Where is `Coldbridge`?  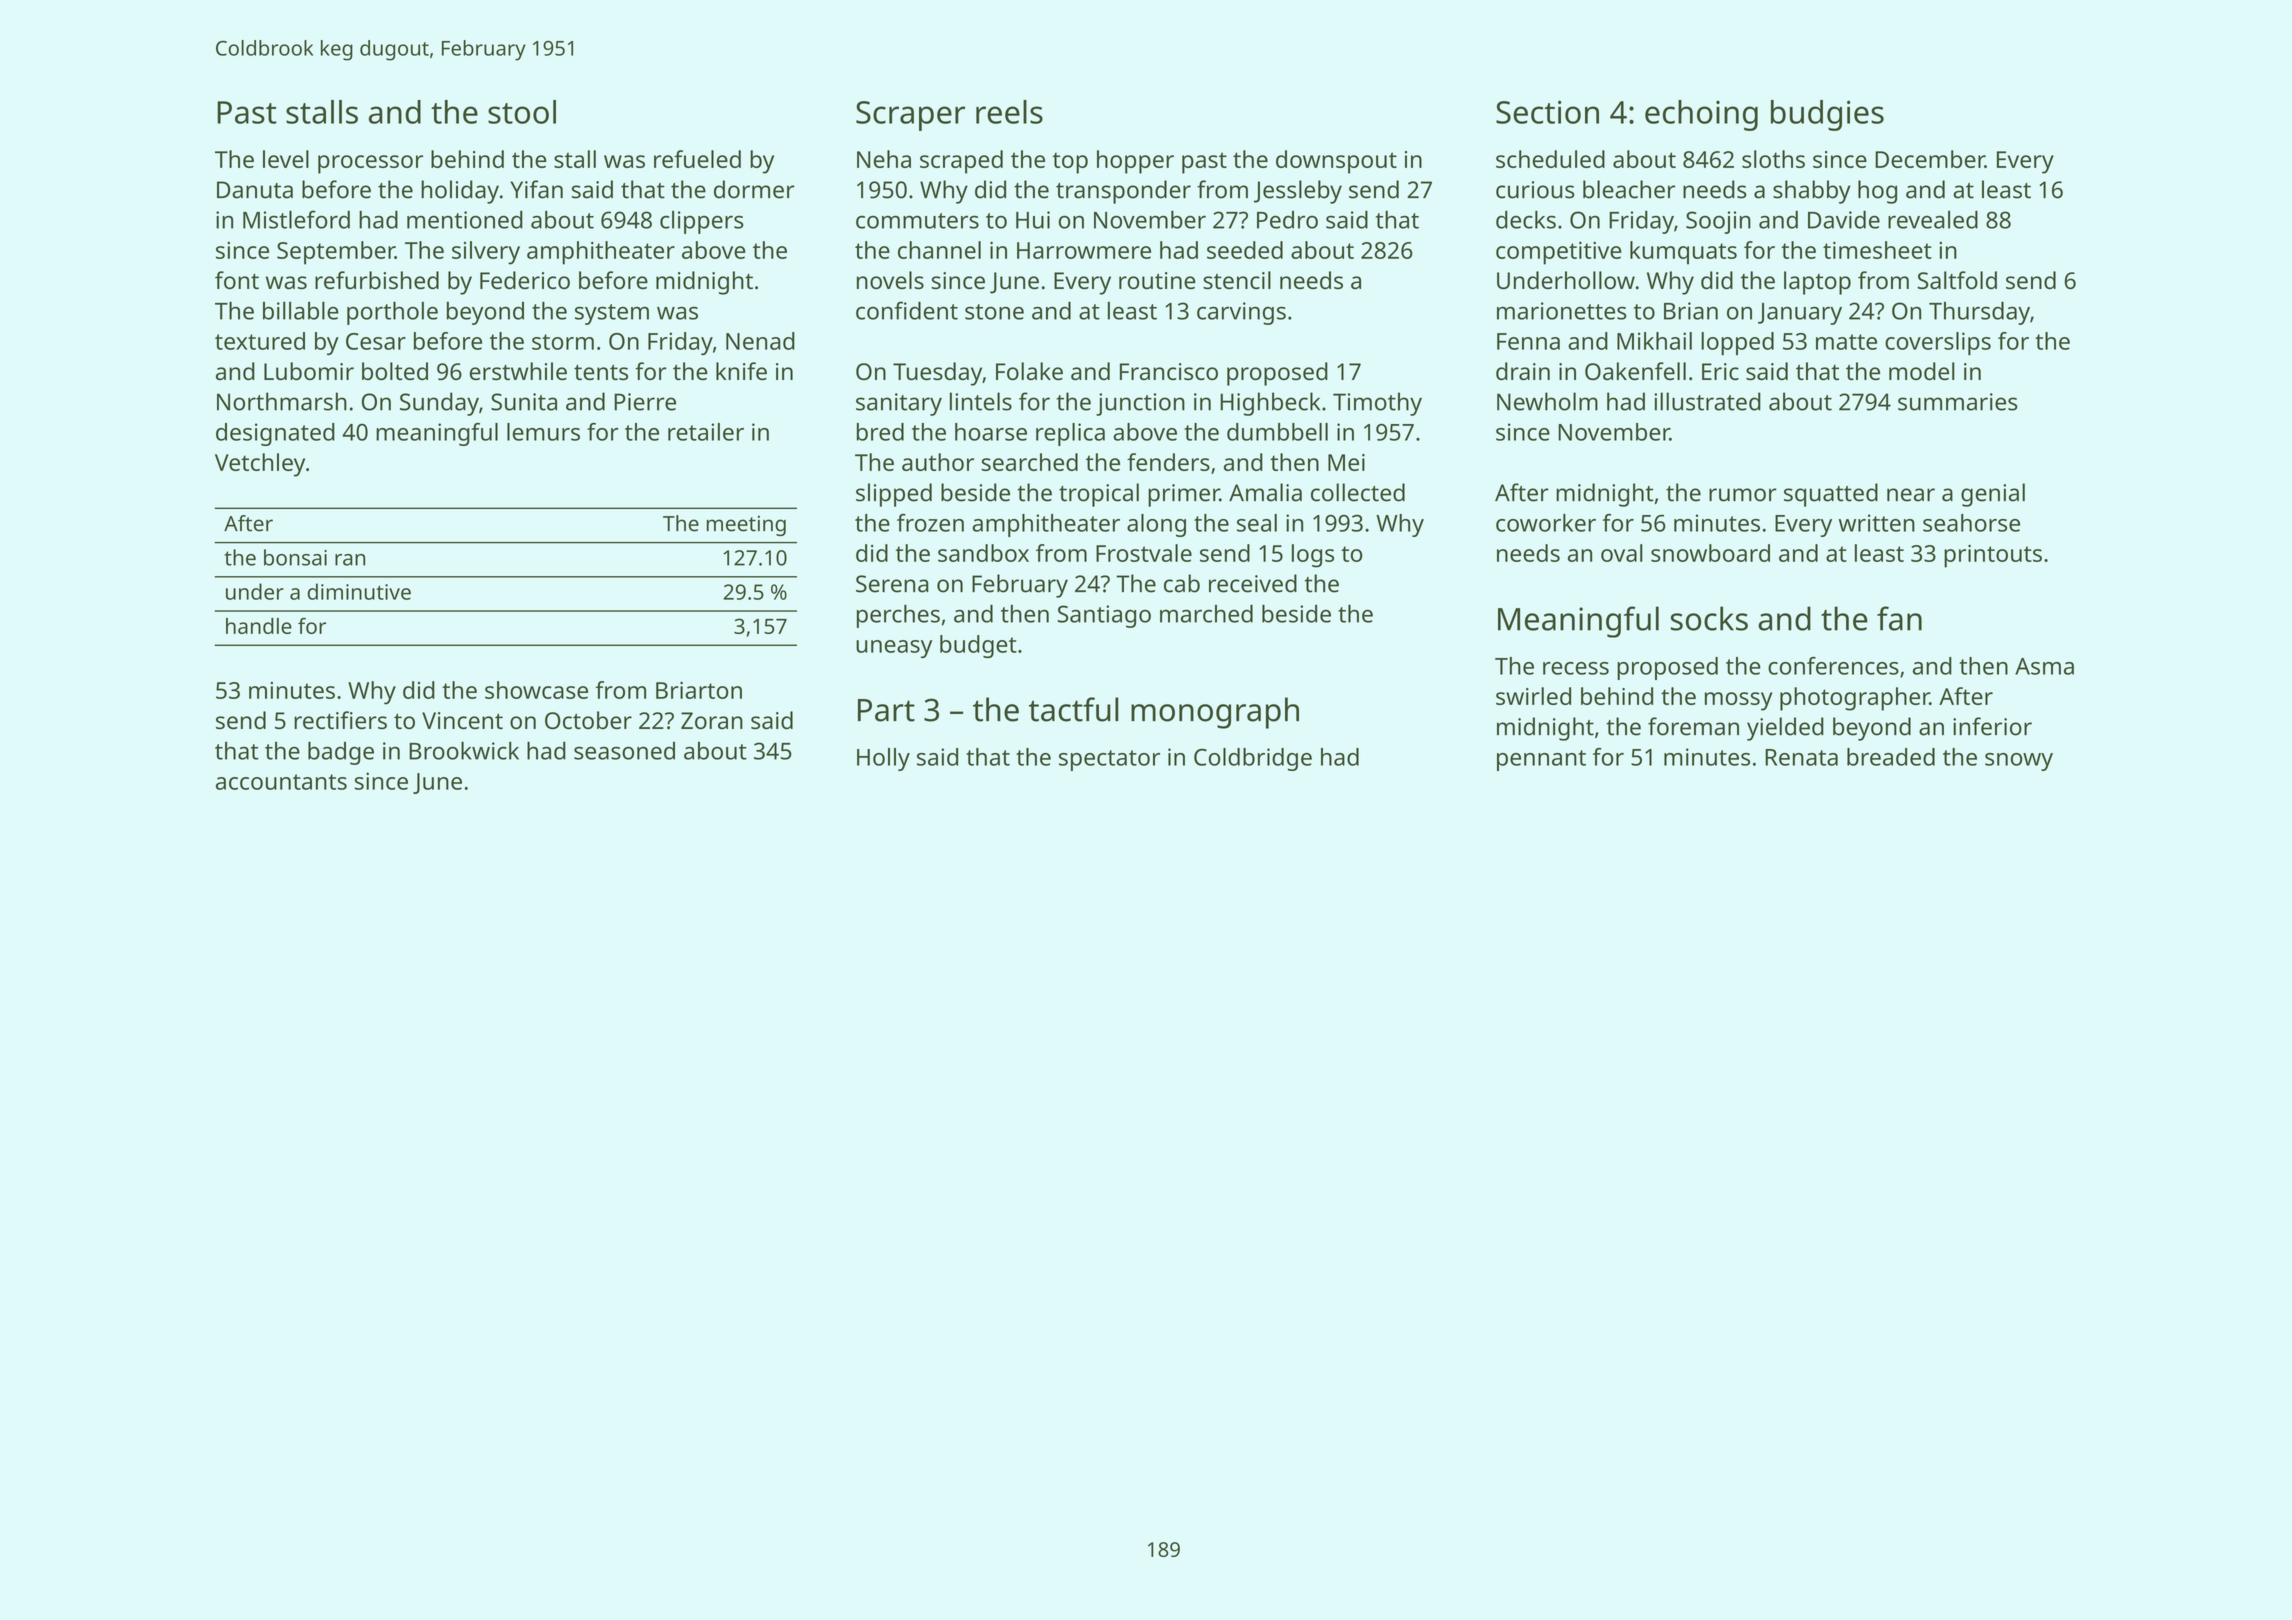 Coldbridge is located at coordinates (1253, 759).
